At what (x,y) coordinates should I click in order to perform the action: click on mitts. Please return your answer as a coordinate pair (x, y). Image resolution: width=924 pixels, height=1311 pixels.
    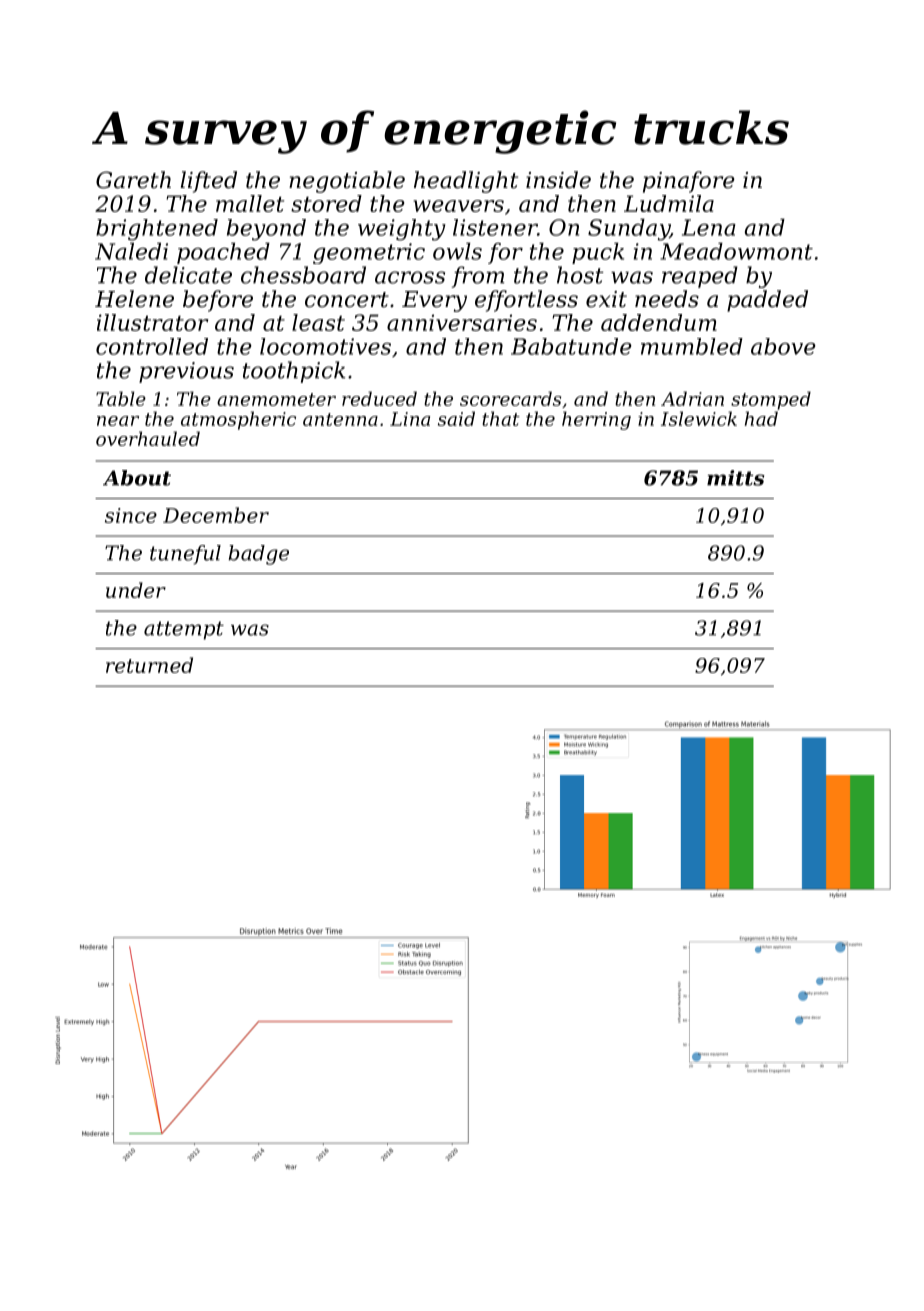
    Looking at the image, I should click on (736, 478).
